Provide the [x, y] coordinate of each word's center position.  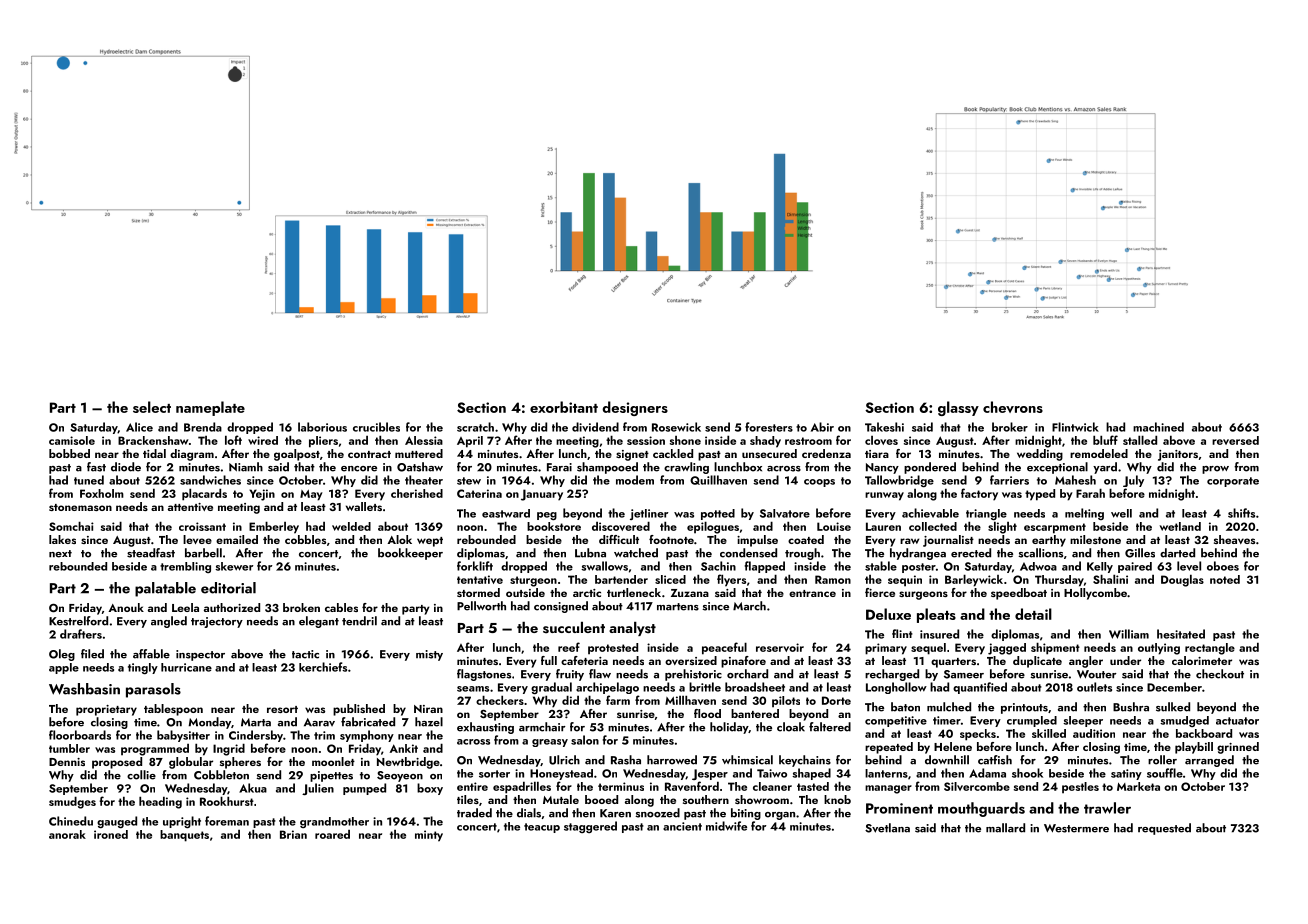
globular [191, 763]
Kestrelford [78, 621]
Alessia [424, 440]
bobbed [69, 453]
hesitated [1181, 634]
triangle [986, 514]
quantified [980, 688]
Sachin [718, 566]
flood [707, 713]
